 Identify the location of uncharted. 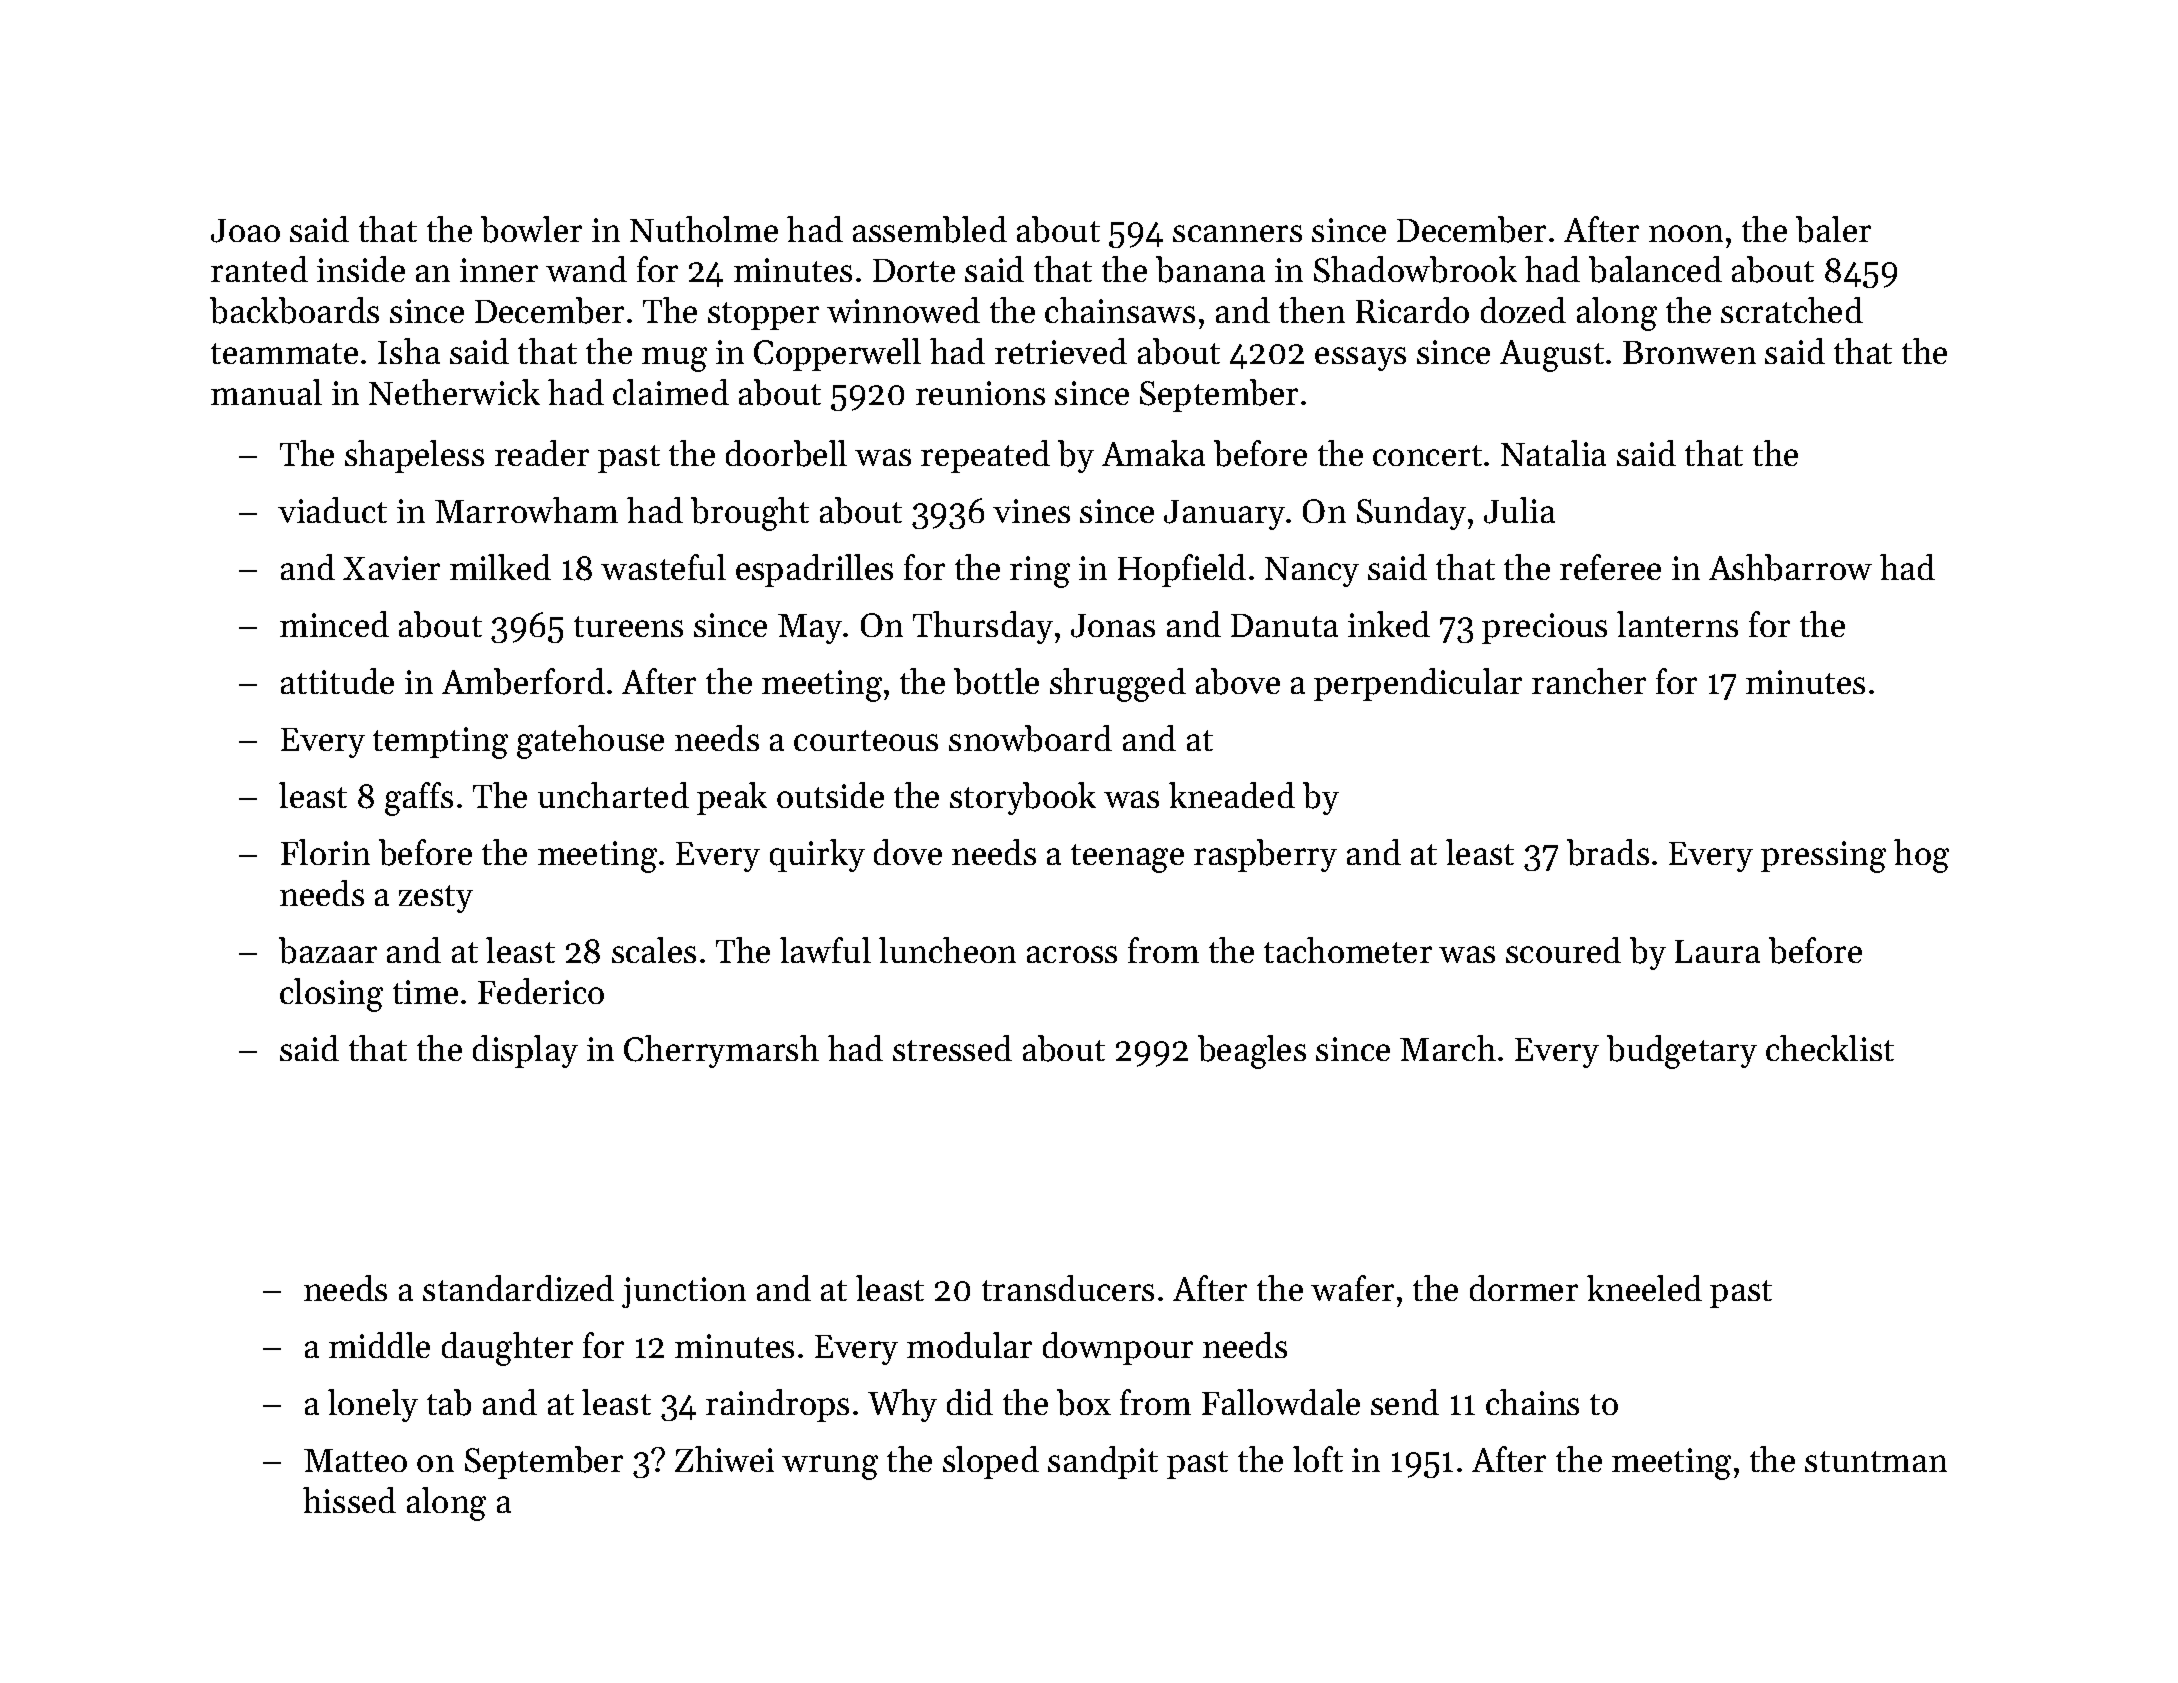
(613, 795).
